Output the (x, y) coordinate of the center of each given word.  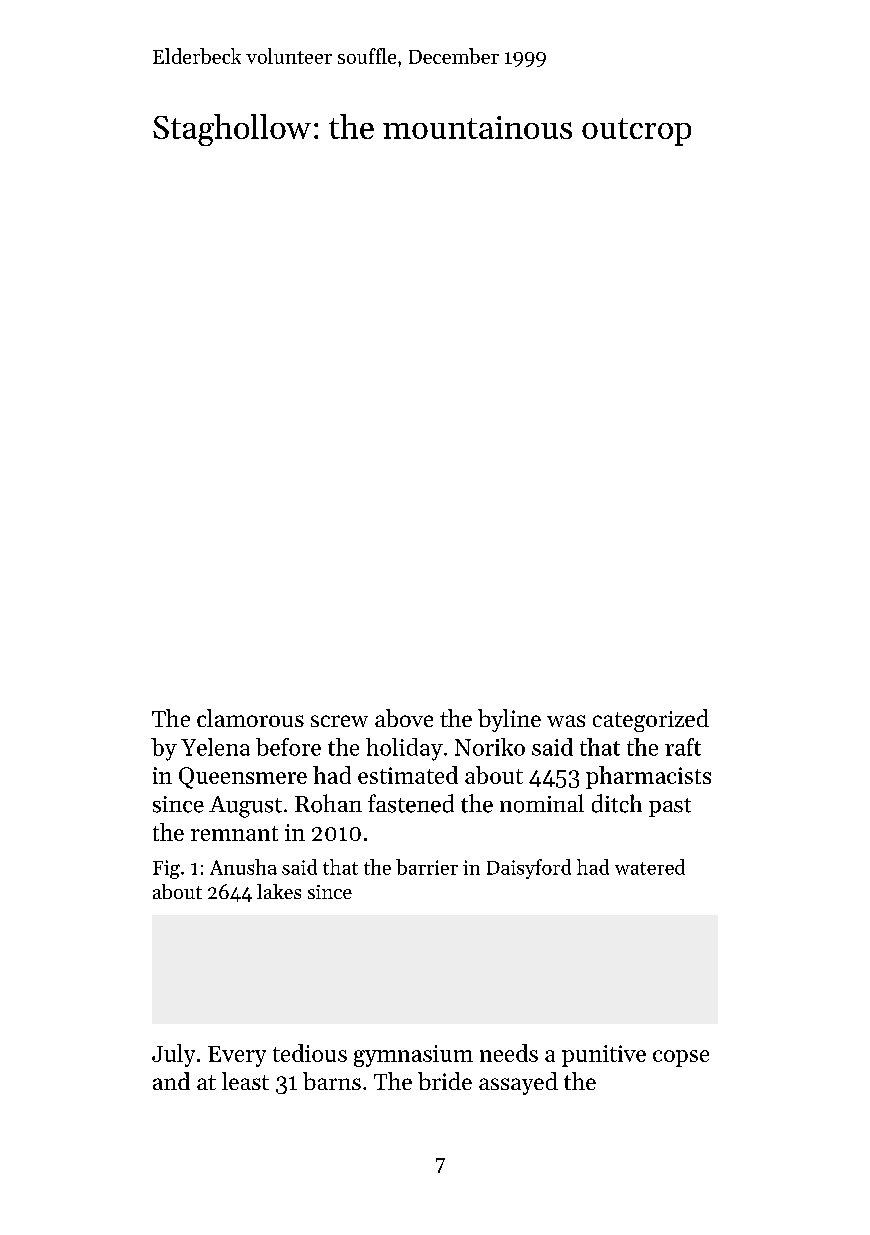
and (171, 1081)
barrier (427, 867)
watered (650, 867)
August (245, 807)
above (404, 718)
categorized (651, 720)
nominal (542, 803)
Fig (166, 869)
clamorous (250, 718)
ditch (617, 803)
